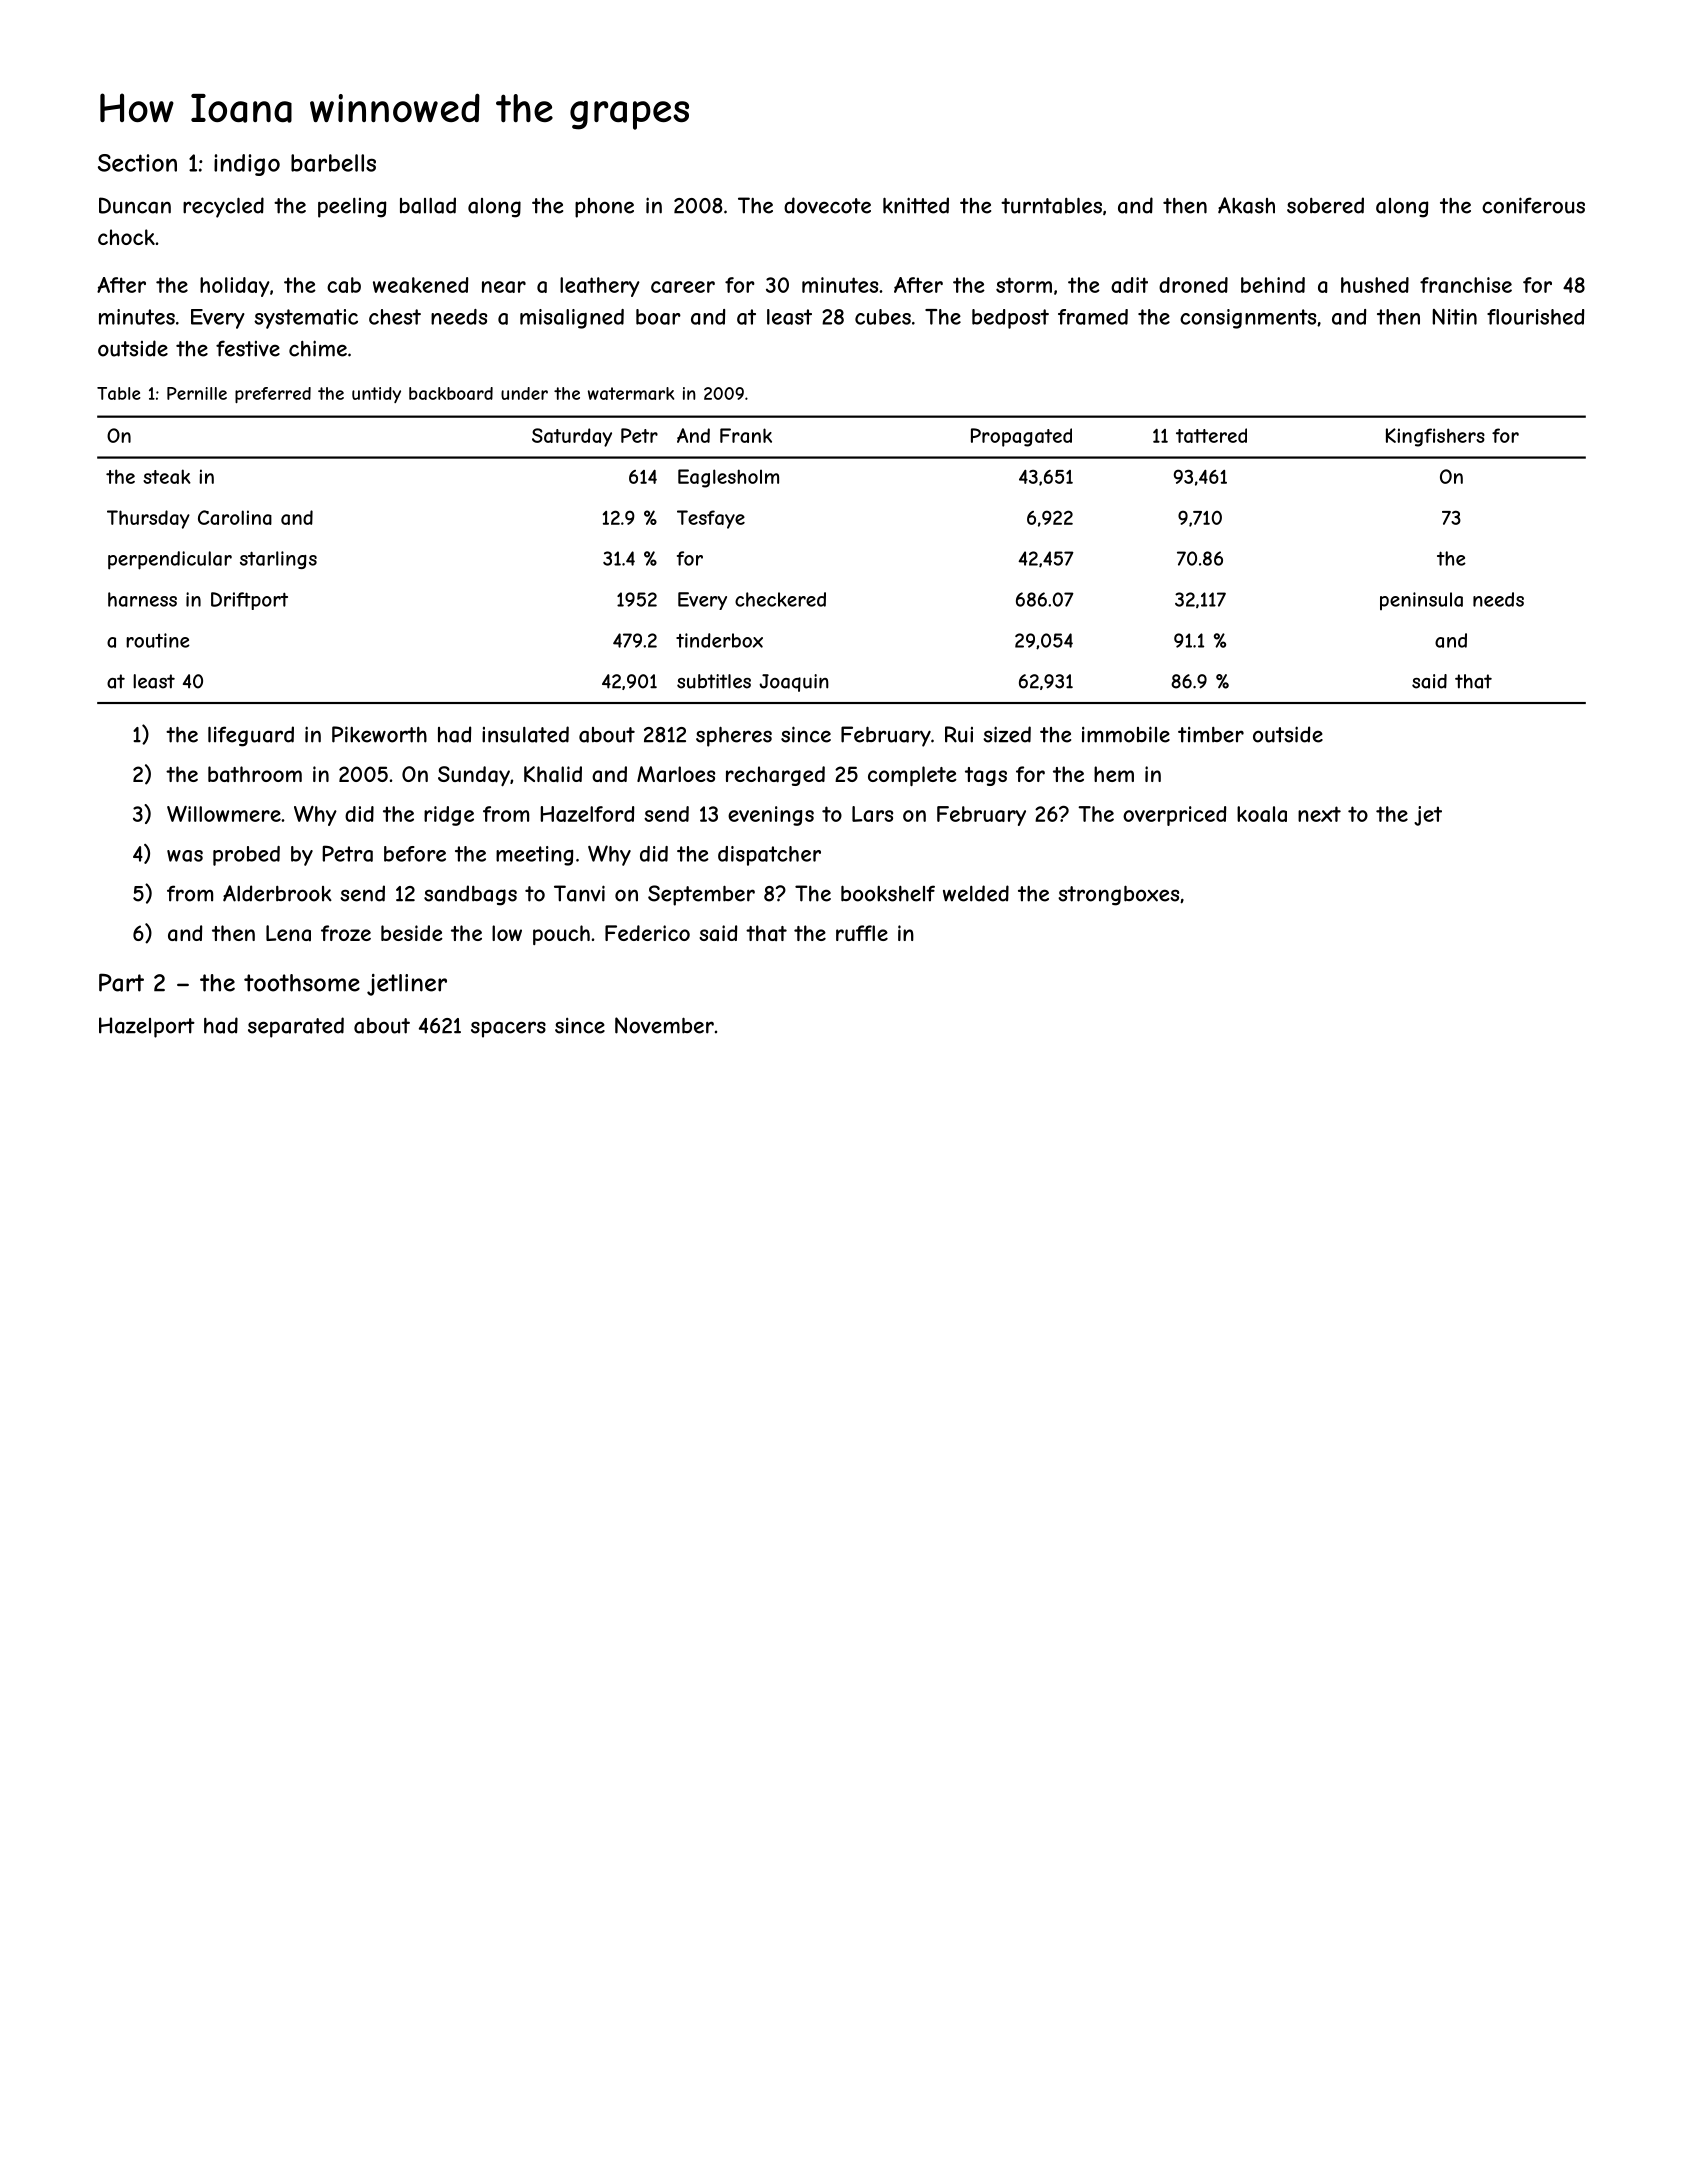  Describe the element at coordinates (1533, 205) in the page. I see `coniferous` at that location.
